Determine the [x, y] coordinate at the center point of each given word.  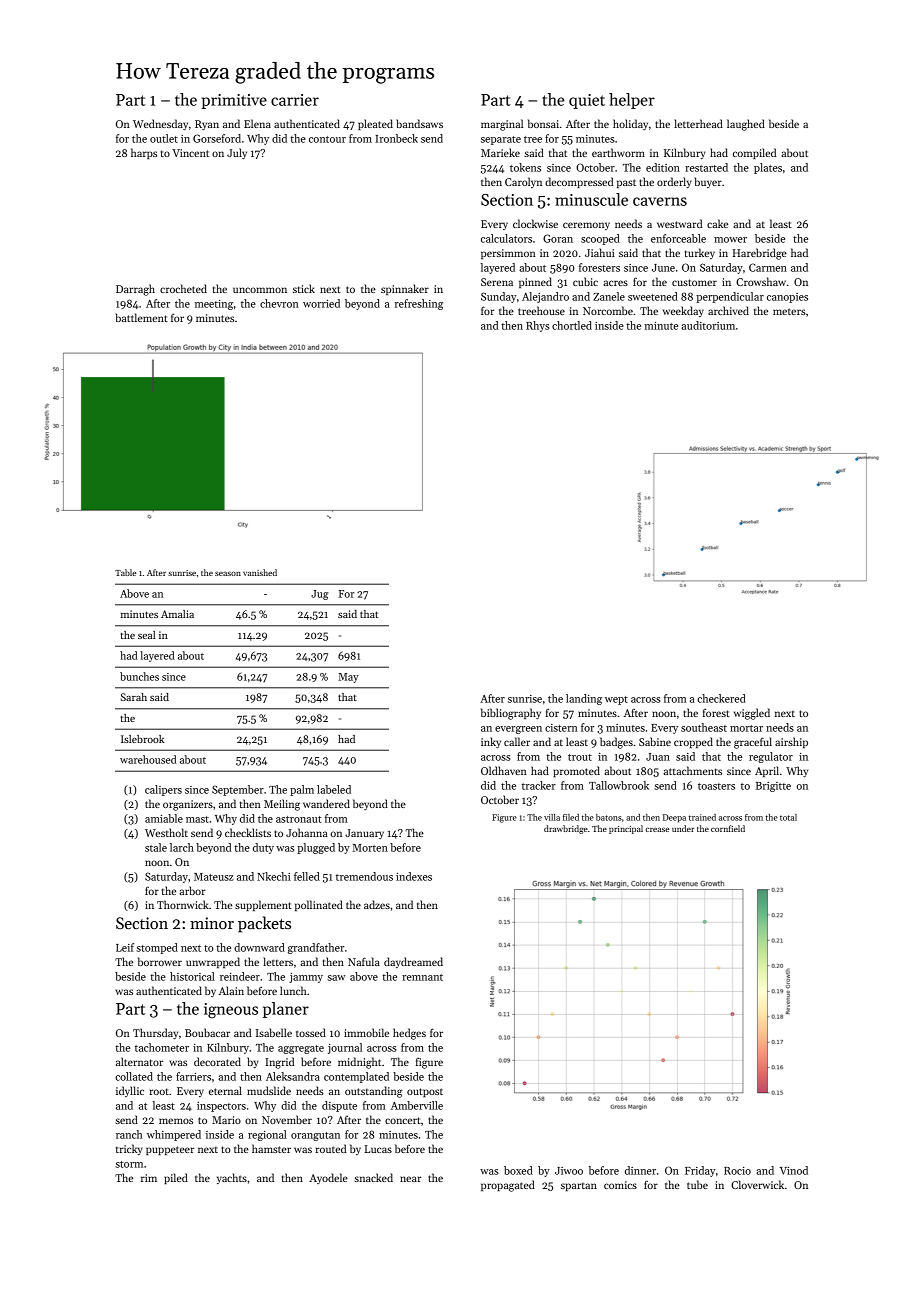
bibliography [511, 714]
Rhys [538, 326]
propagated [508, 1186]
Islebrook [142, 739]
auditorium [708, 325]
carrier [295, 100]
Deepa [674, 818]
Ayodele [328, 1178]
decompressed [579, 182]
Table [125, 572]
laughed [746, 125]
